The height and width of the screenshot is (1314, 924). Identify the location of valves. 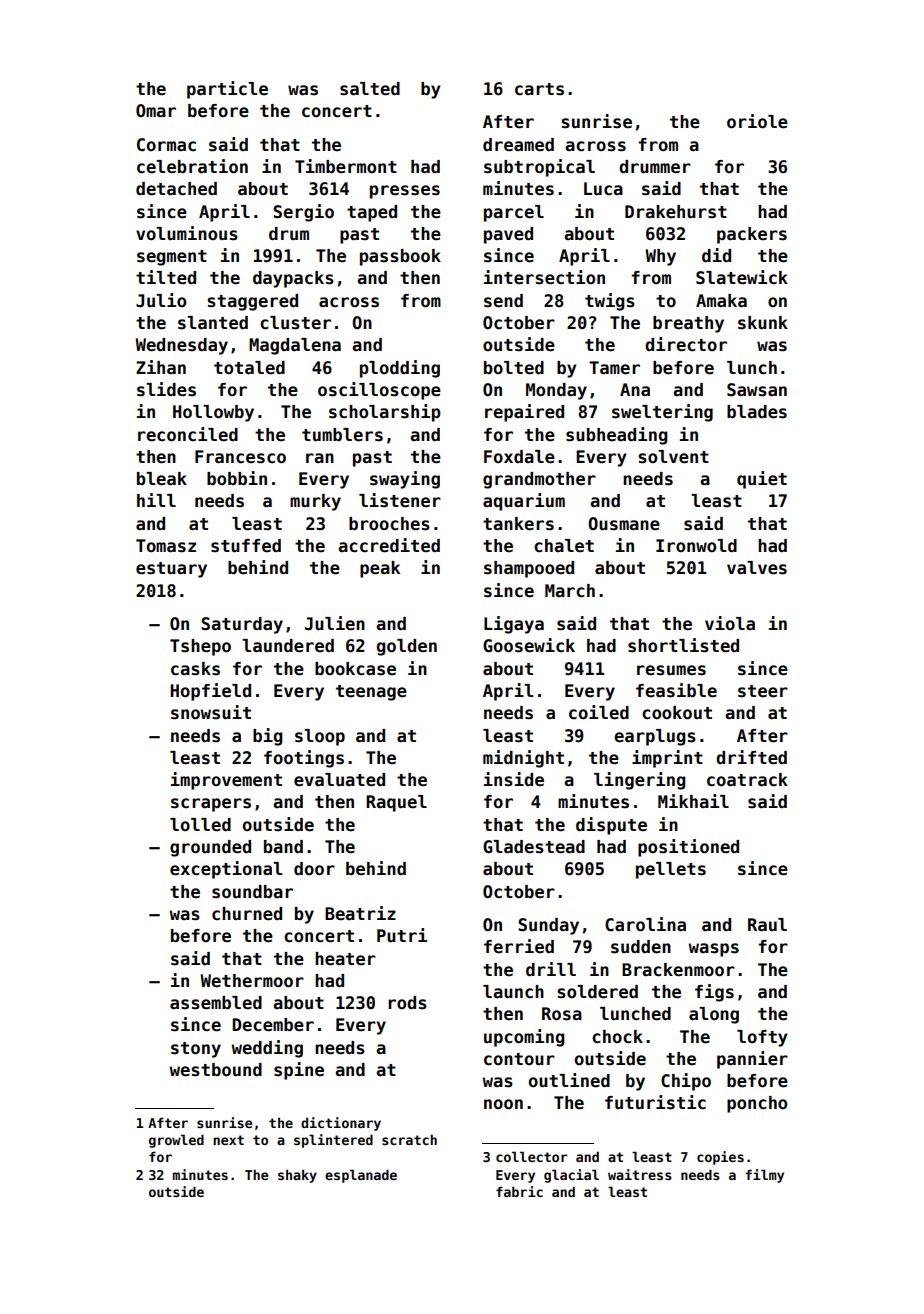
(757, 568).
